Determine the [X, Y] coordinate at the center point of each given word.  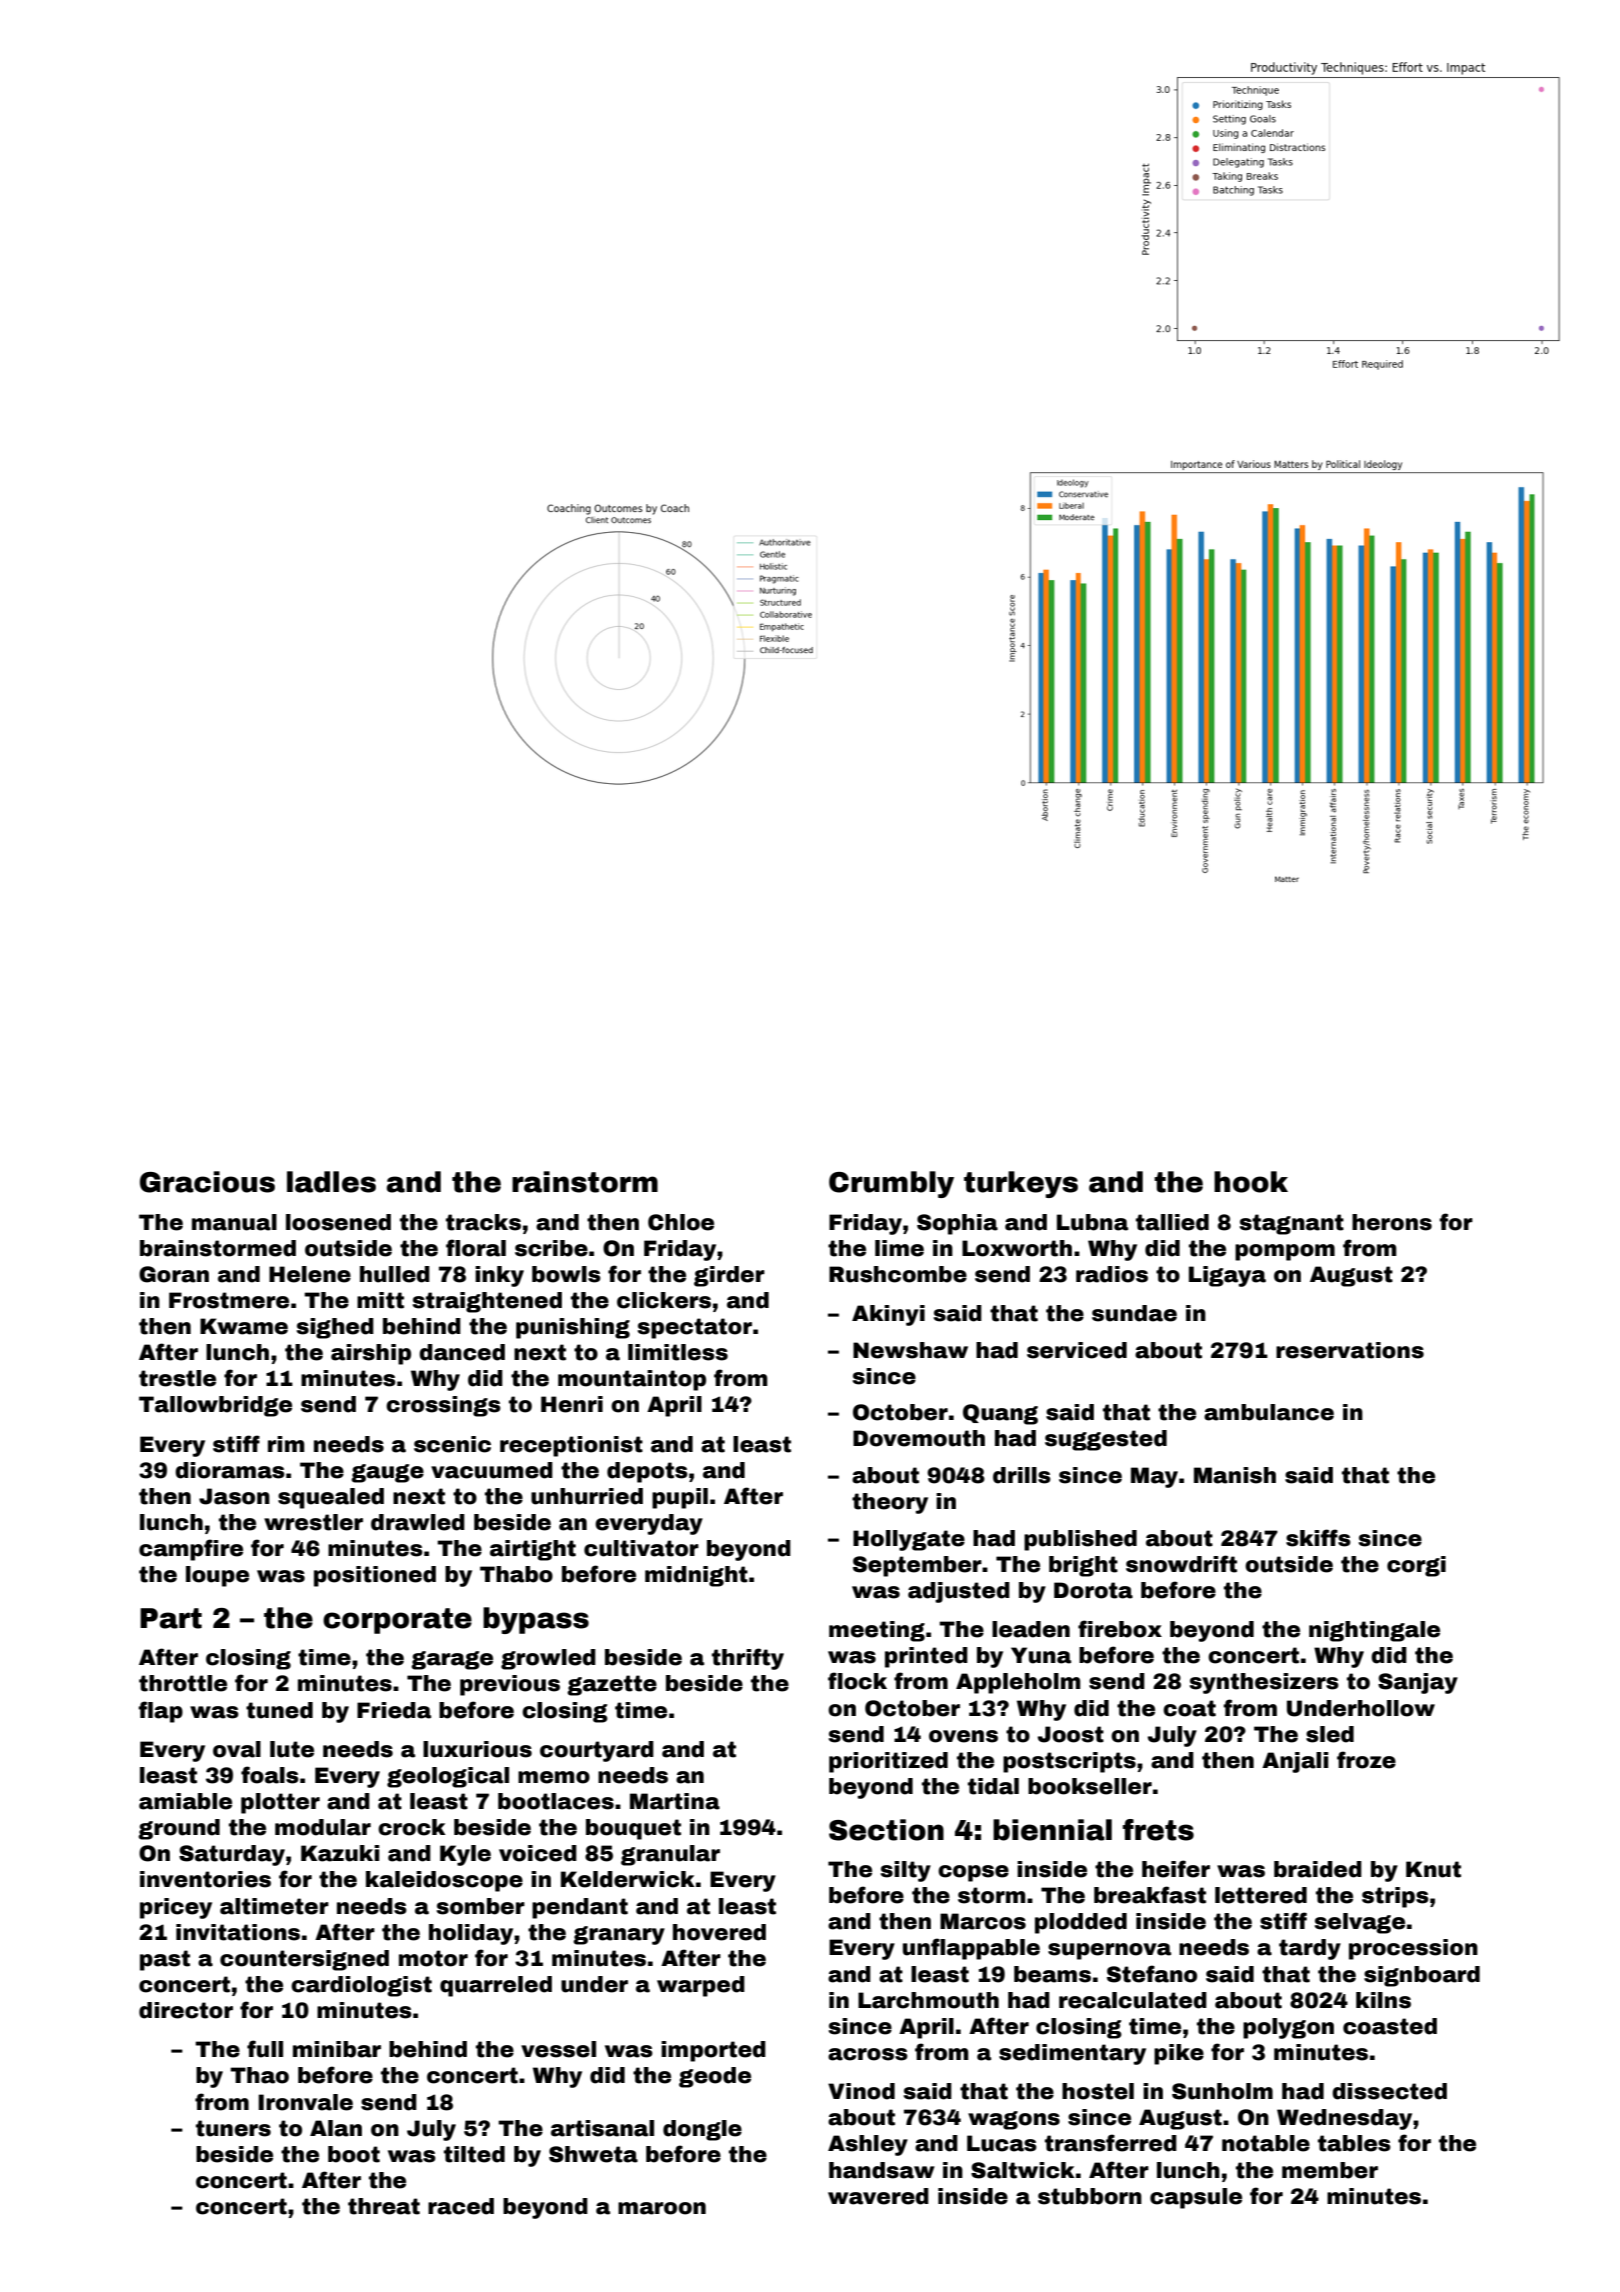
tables [1354, 2143]
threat [384, 2206]
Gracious [207, 1182]
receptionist [571, 1446]
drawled [418, 1522]
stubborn [1090, 2196]
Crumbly [891, 1184]
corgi [1416, 1566]
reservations [1350, 1350]
